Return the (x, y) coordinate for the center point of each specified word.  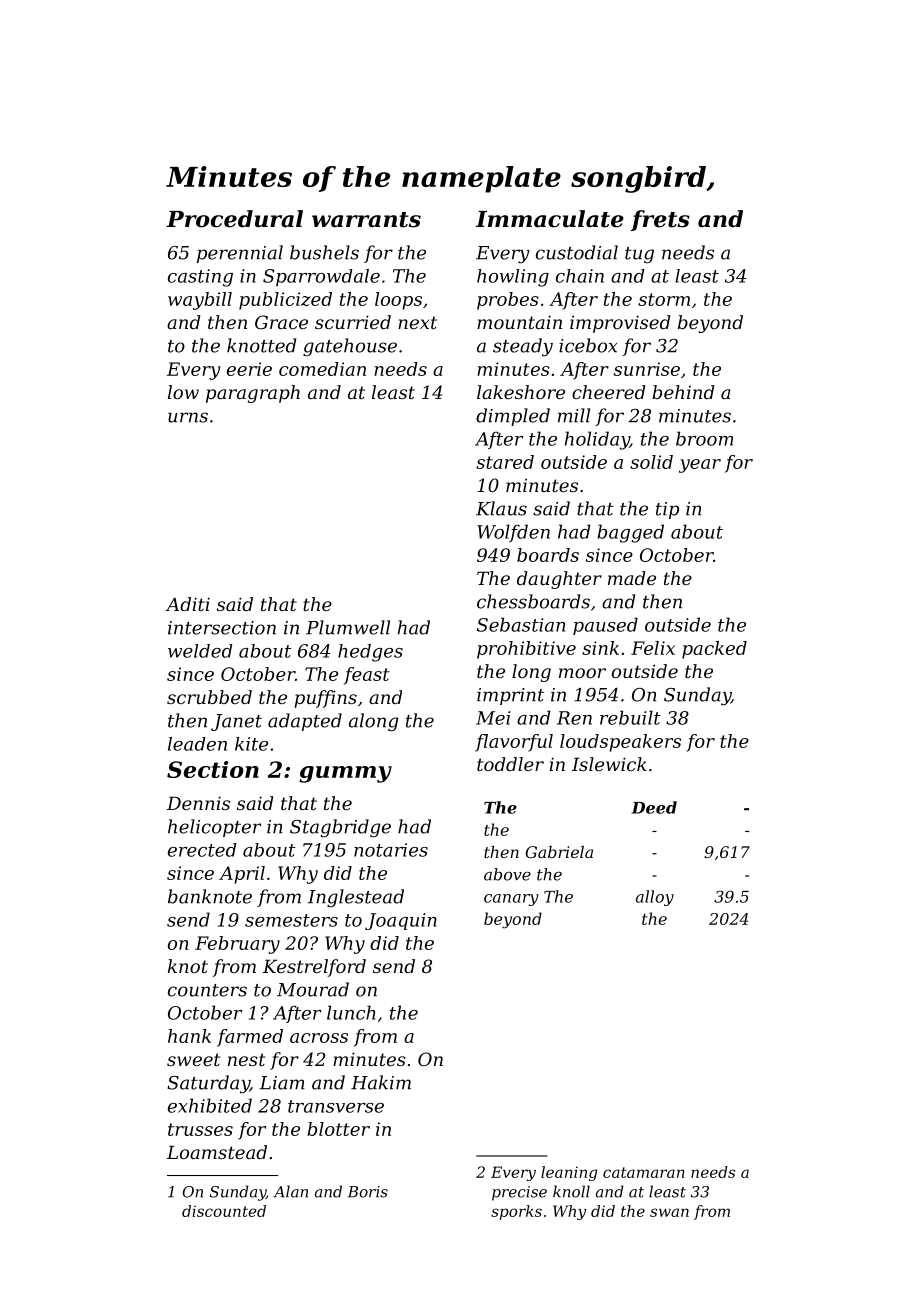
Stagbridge (340, 828)
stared (505, 462)
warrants (366, 220)
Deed (654, 807)
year (700, 466)
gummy (345, 774)
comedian (322, 369)
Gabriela (559, 852)
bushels (324, 252)
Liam (282, 1083)
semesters (291, 920)
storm (664, 299)
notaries (391, 850)
